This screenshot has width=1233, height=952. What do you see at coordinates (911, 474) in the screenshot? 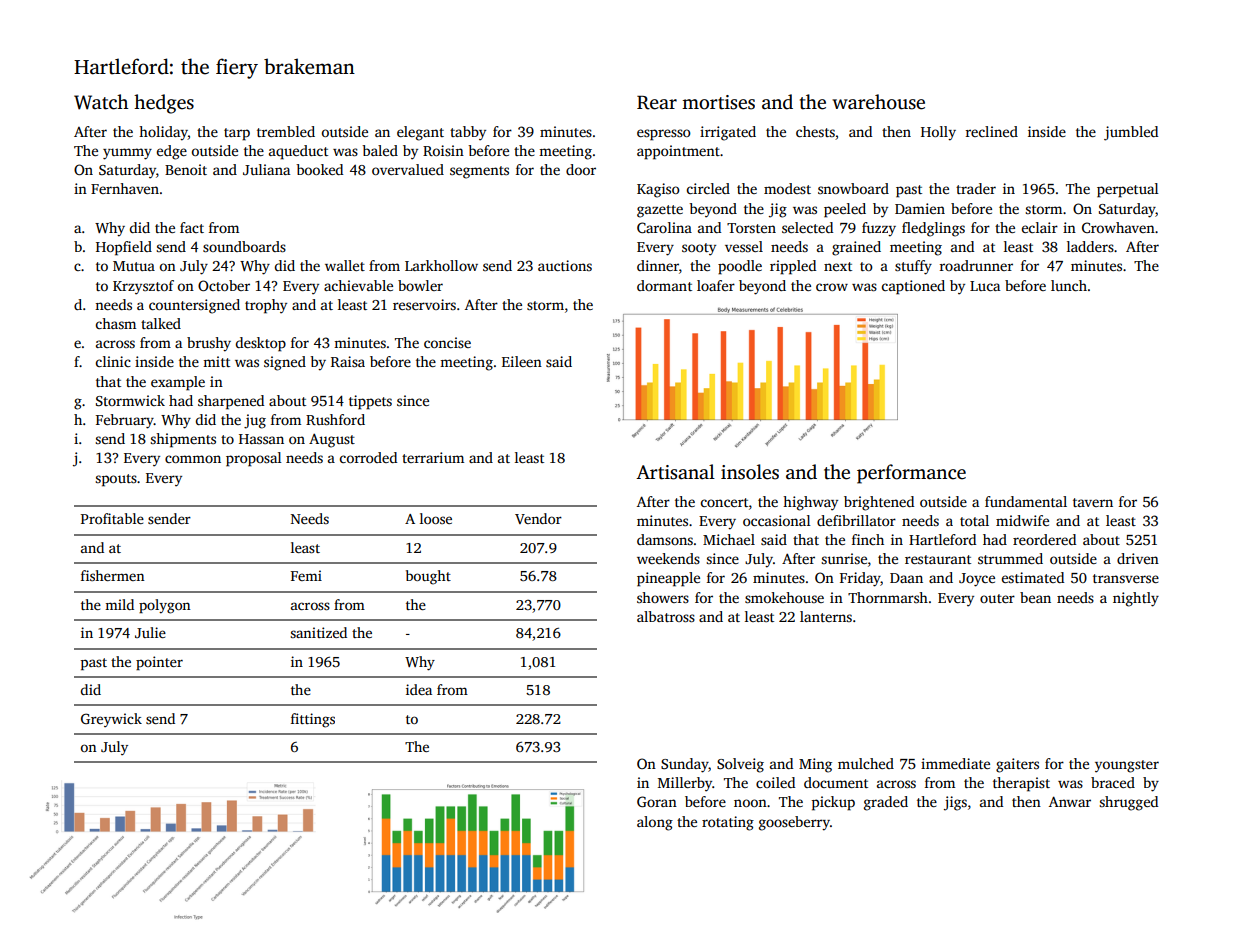
I see `performance` at bounding box center [911, 474].
